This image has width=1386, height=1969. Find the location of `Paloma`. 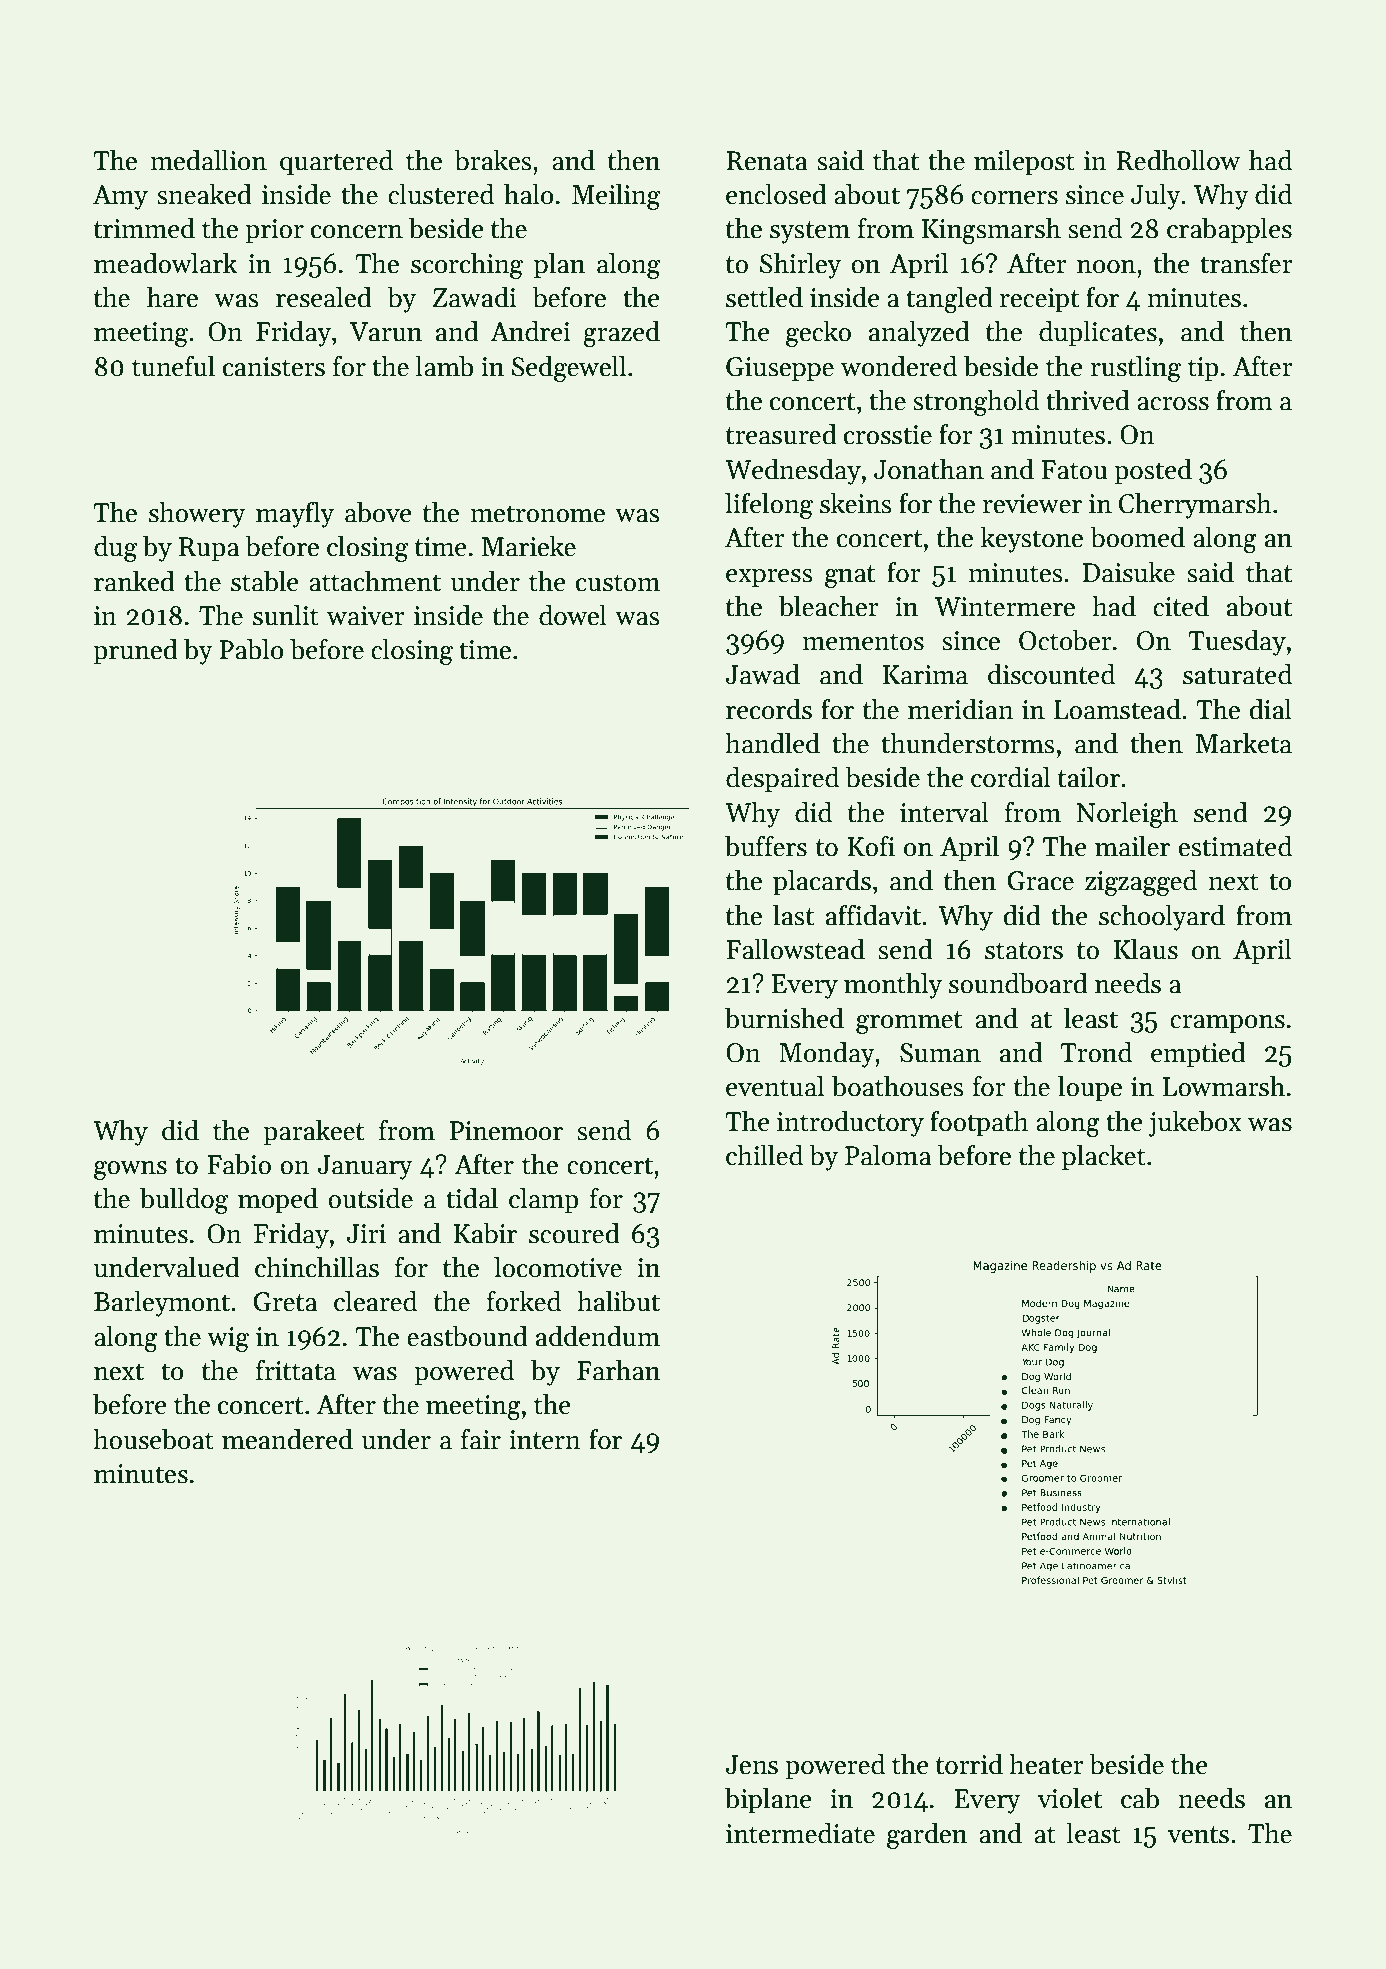

Paloma is located at coordinates (888, 1155).
